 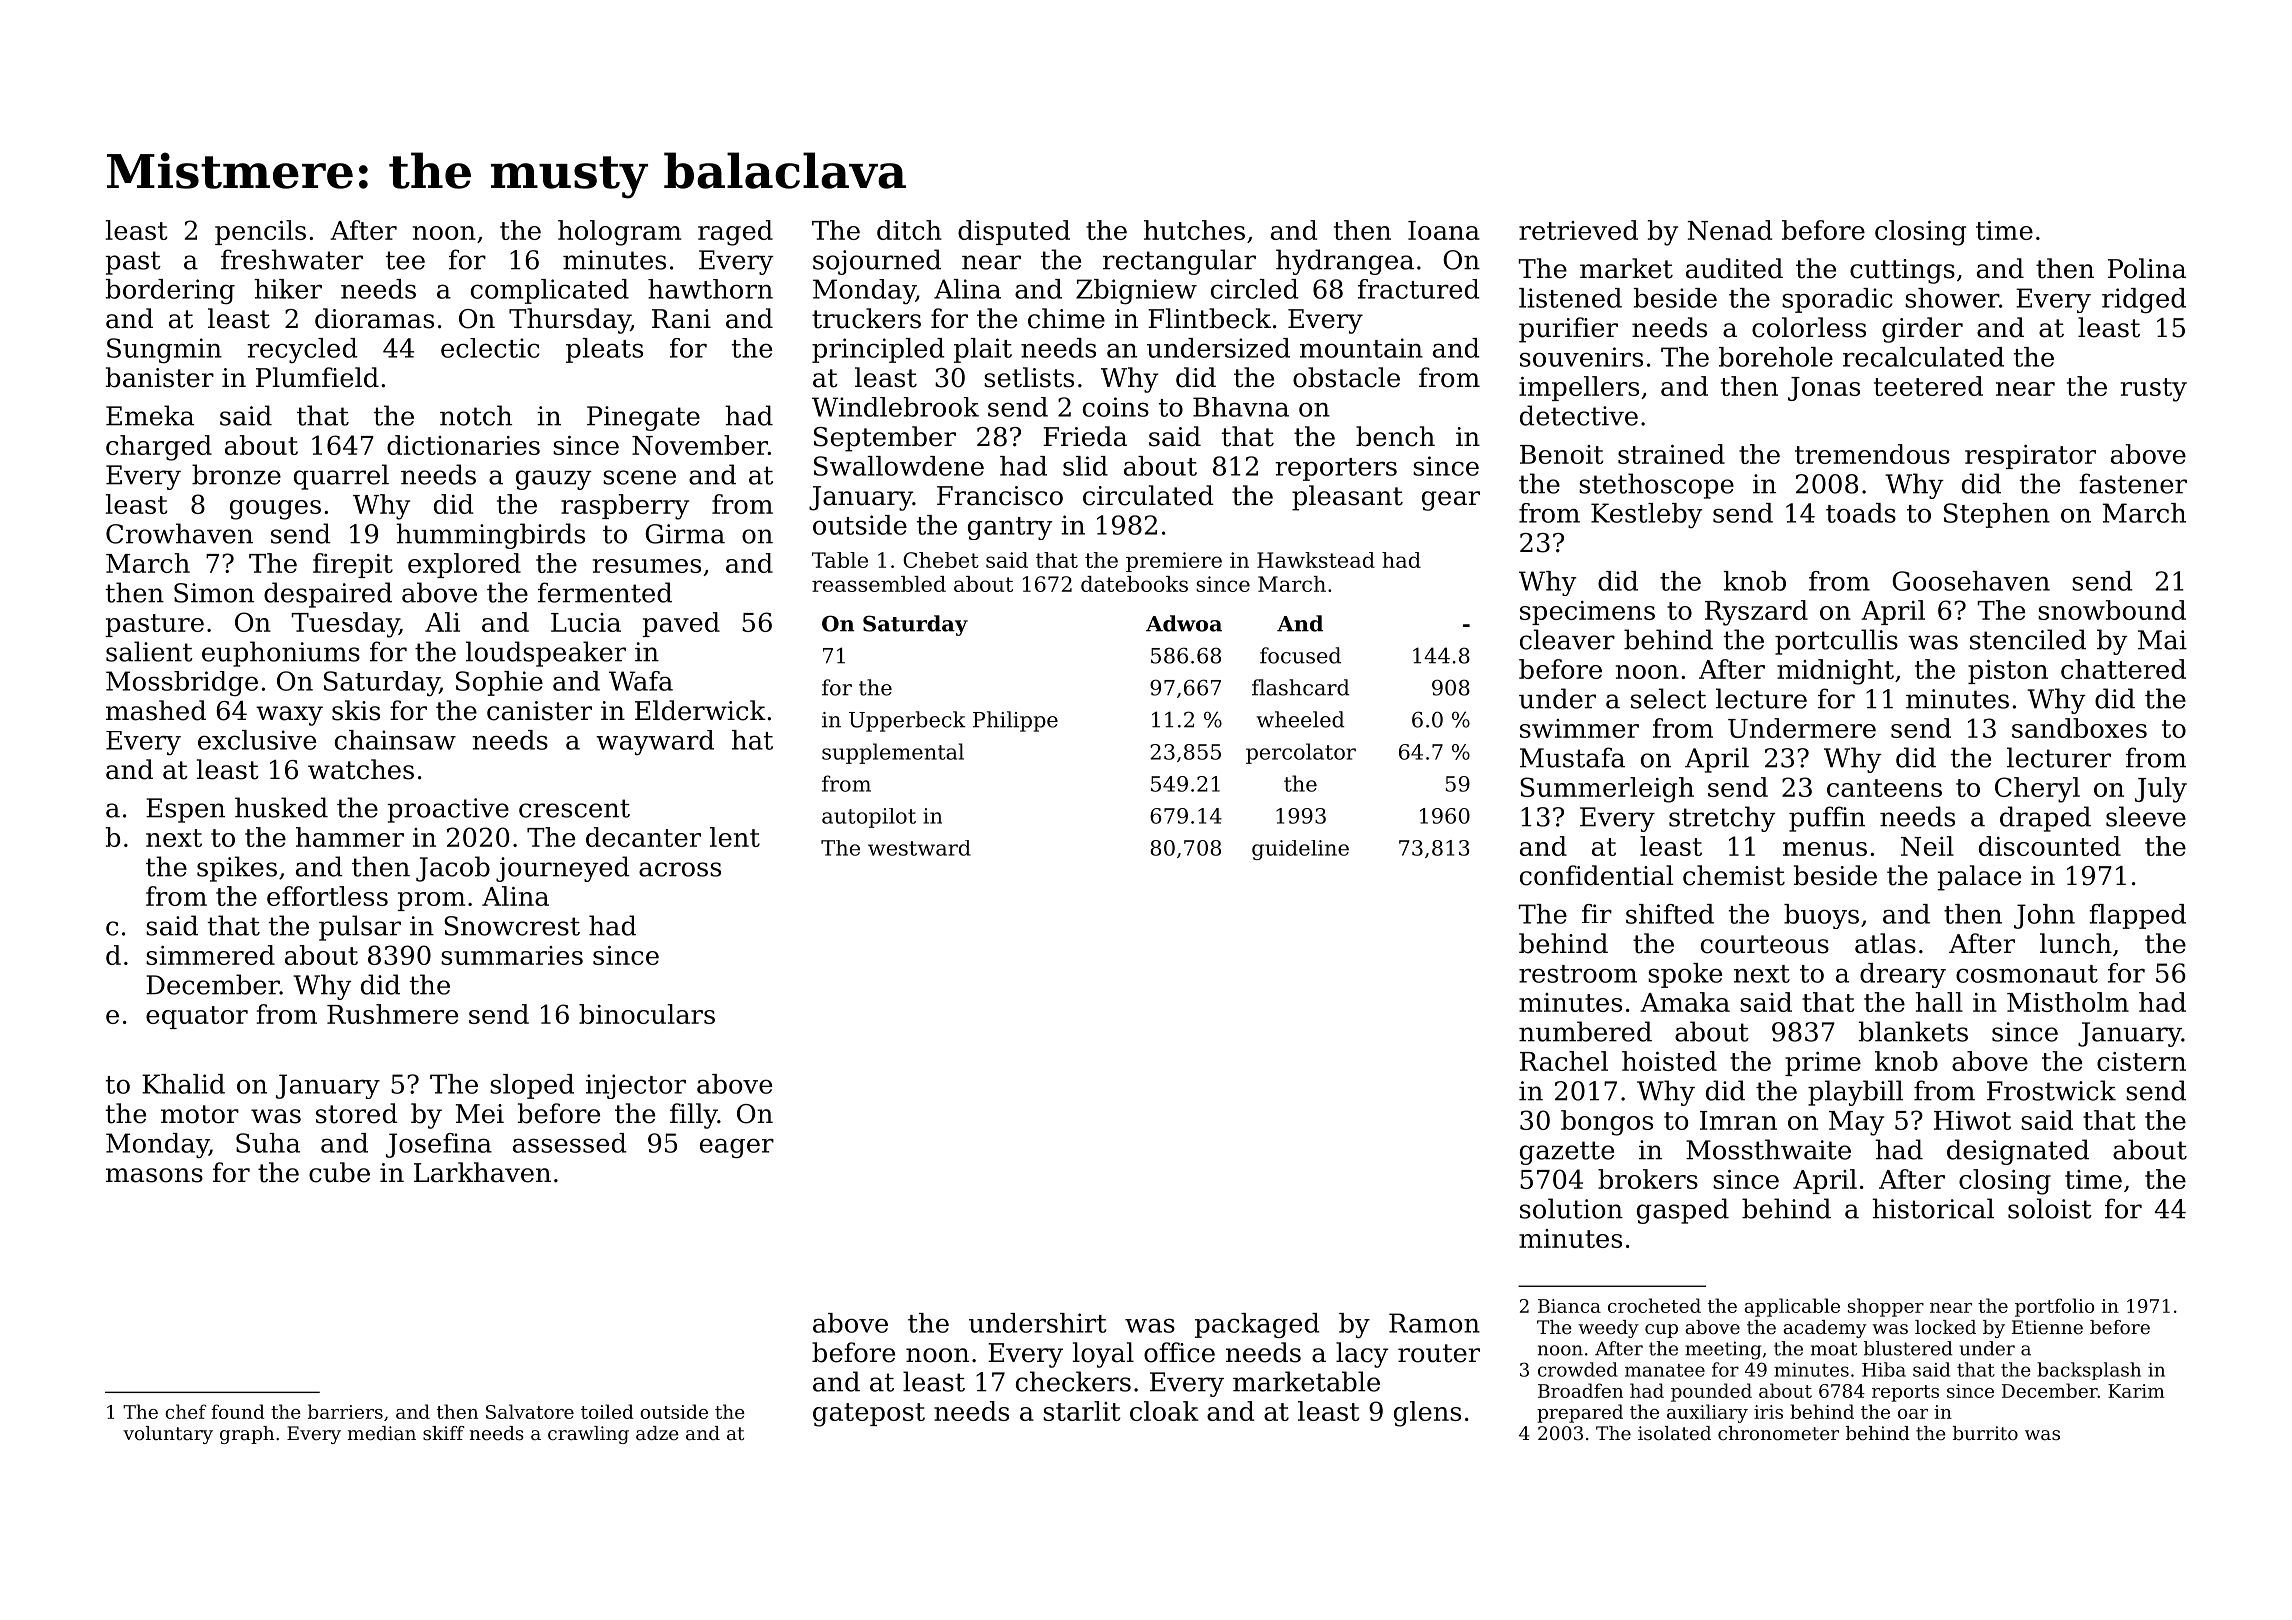 I want to click on lunch, so click(x=2076, y=943).
